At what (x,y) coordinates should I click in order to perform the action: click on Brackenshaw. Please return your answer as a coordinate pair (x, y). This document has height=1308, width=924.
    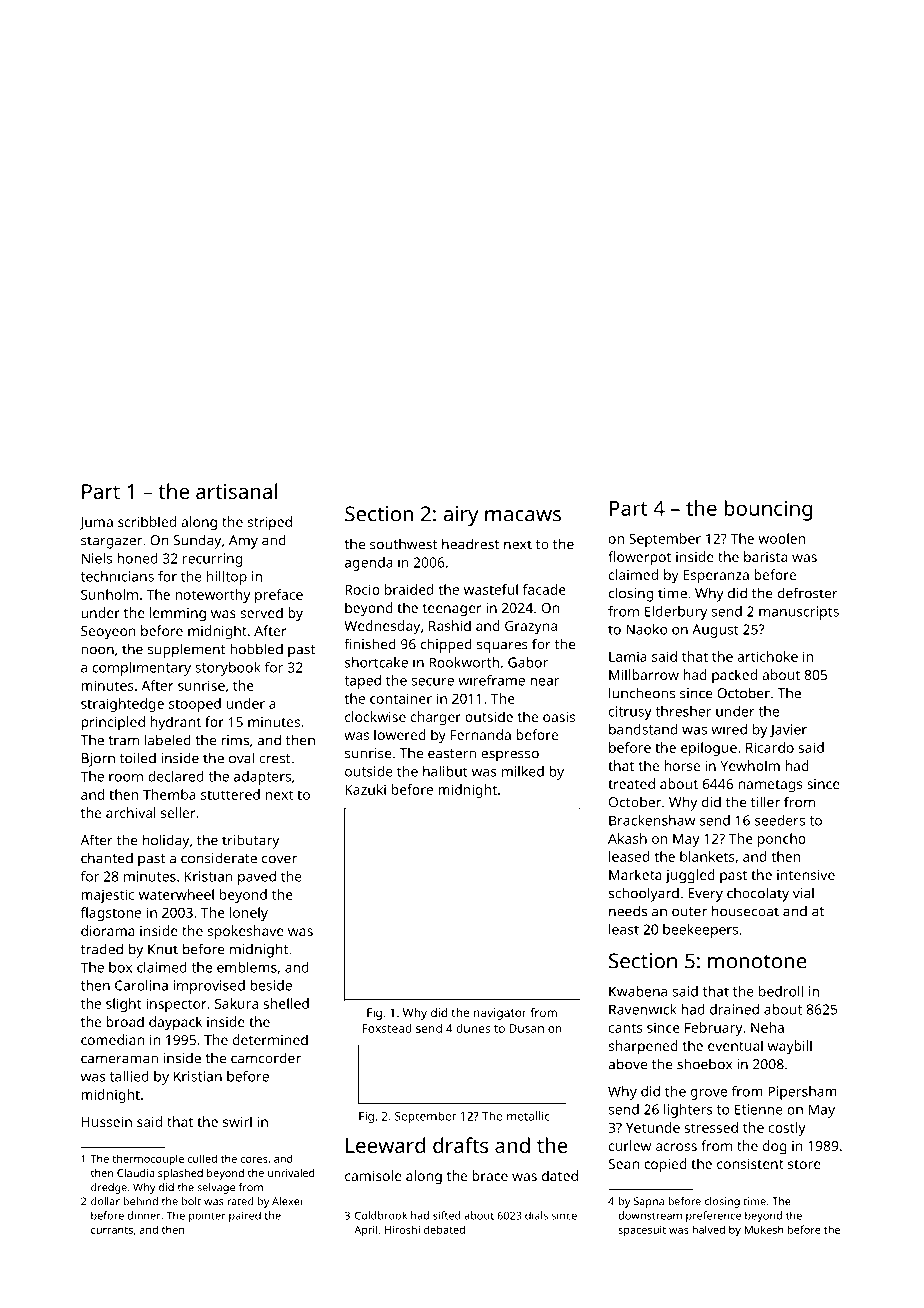
    Looking at the image, I should click on (652, 820).
